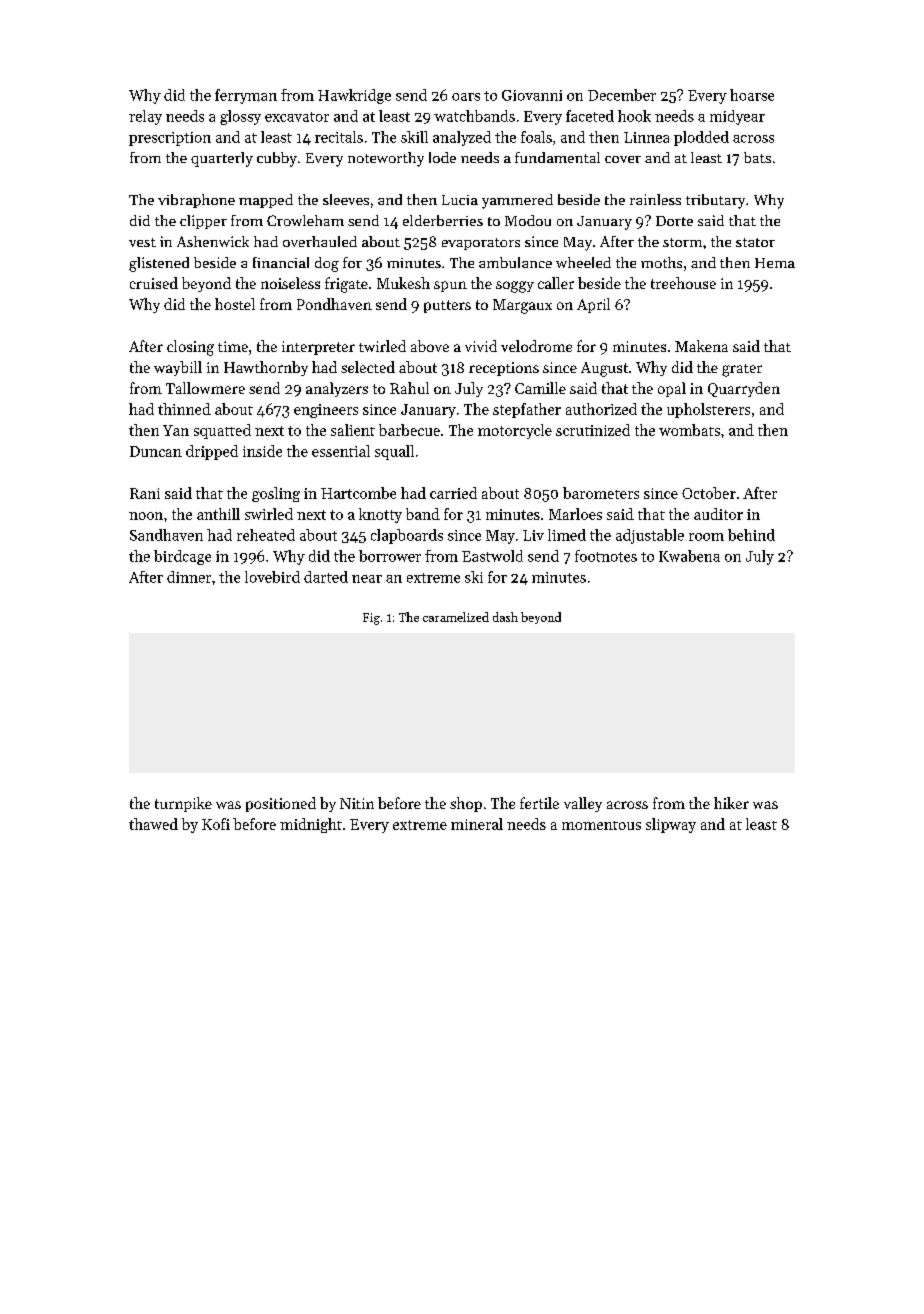  Describe the element at coordinates (262, 451) in the screenshot. I see `inside` at that location.
